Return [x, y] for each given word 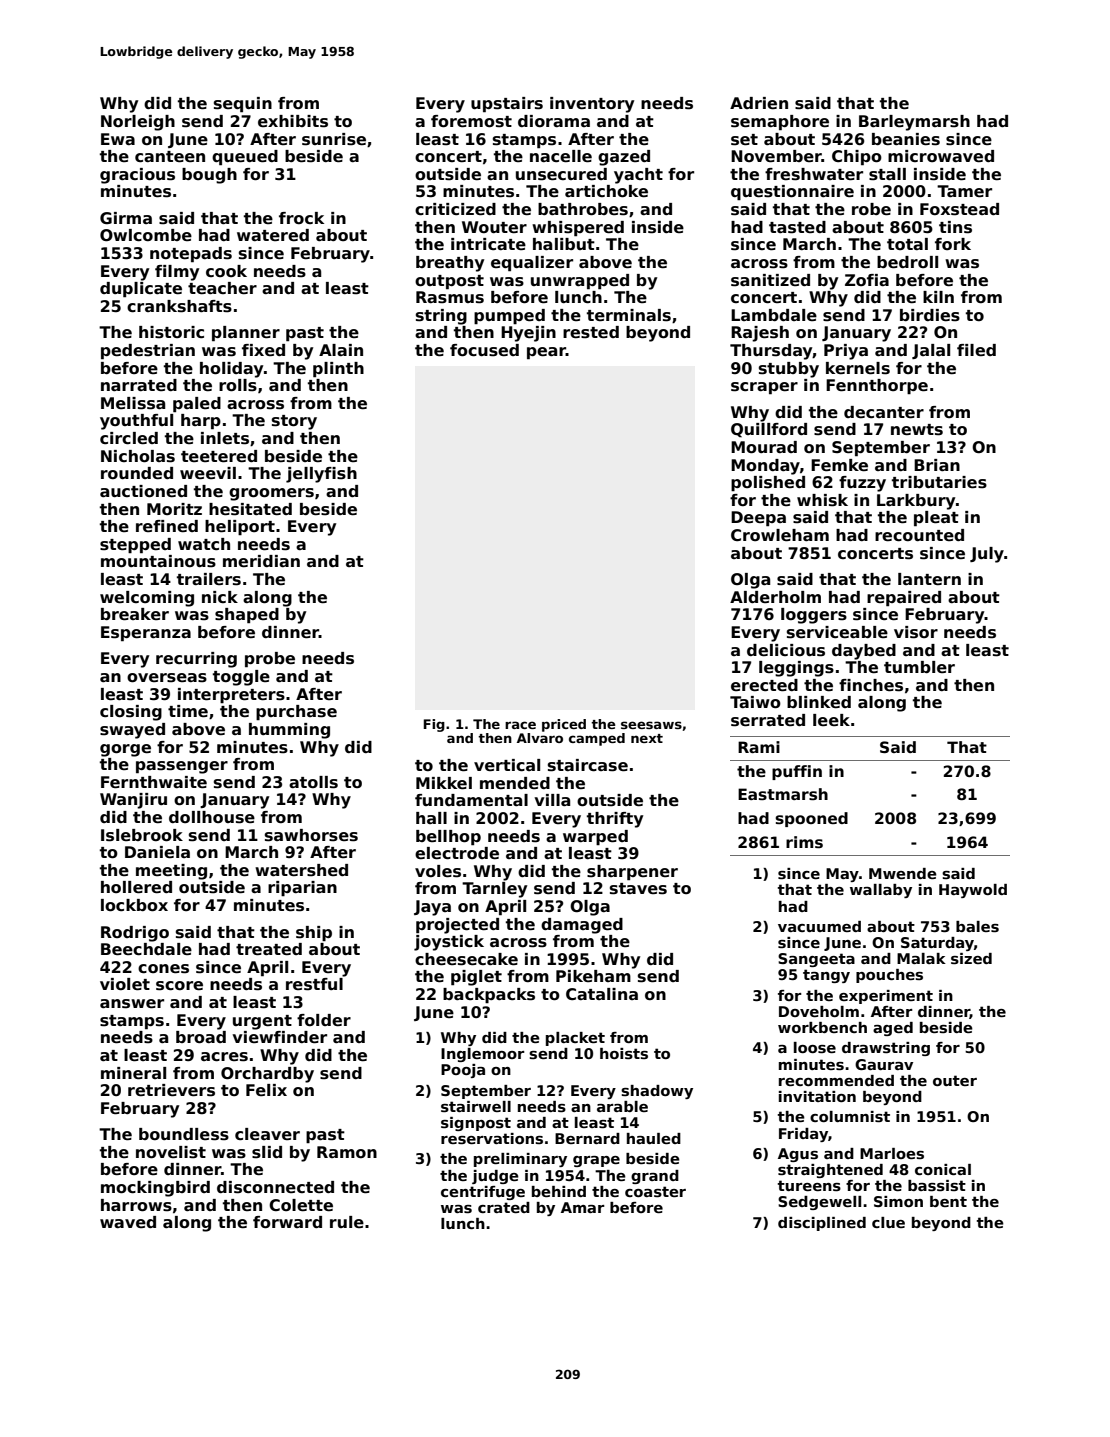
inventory [592, 105]
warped [595, 837]
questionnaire [792, 192]
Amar [583, 1207]
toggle [241, 678]
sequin [243, 105]
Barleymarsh [914, 123]
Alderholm [775, 597]
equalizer [532, 264]
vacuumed [819, 926]
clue [888, 1222]
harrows [136, 1205]
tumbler [919, 667]
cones [163, 969]
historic [171, 332]
